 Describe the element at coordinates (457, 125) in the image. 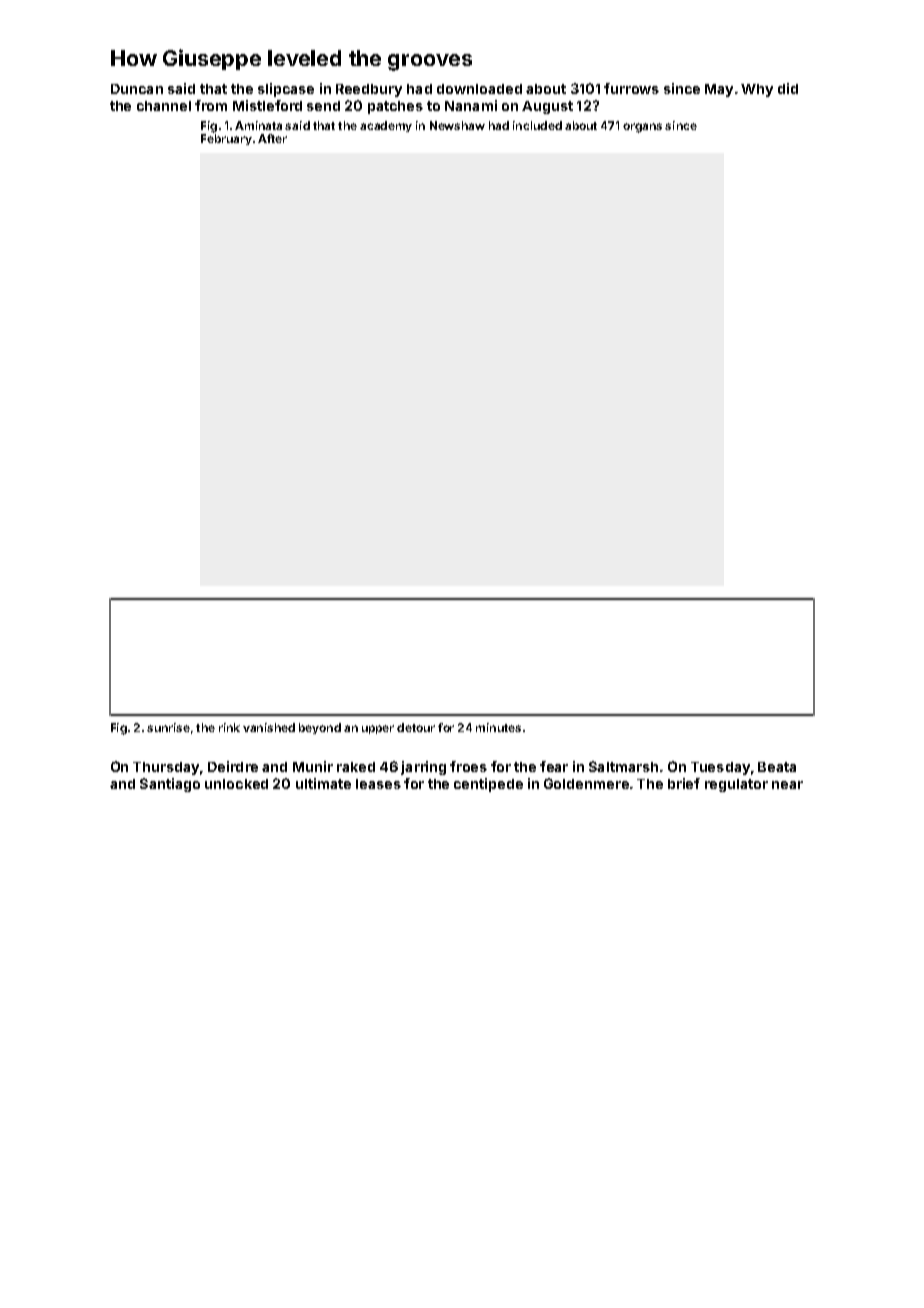

I see `Newshaw` at that location.
